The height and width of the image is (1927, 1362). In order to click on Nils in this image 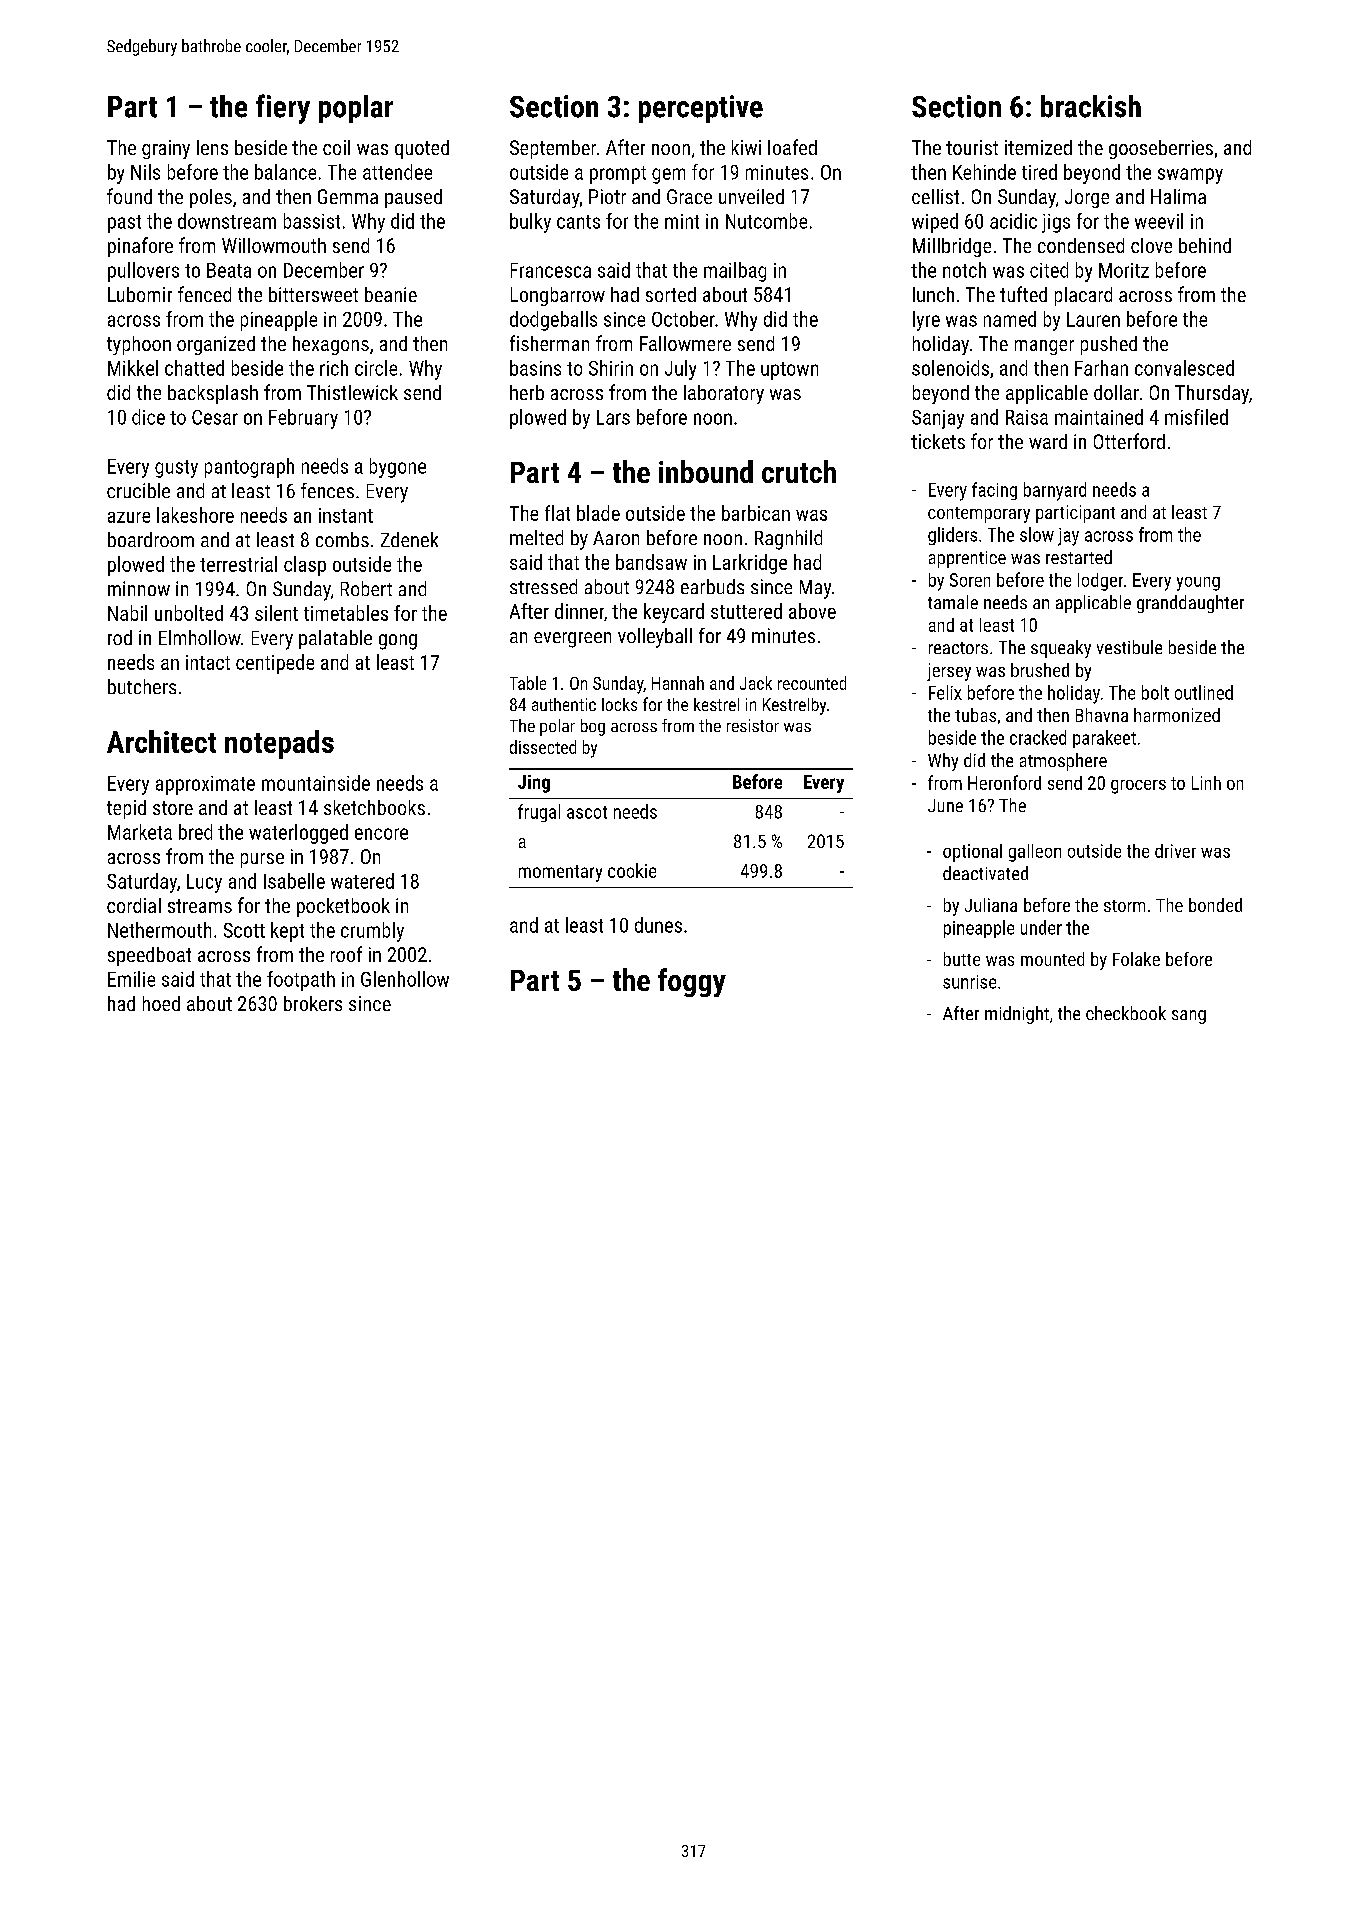, I will do `click(145, 172)`.
